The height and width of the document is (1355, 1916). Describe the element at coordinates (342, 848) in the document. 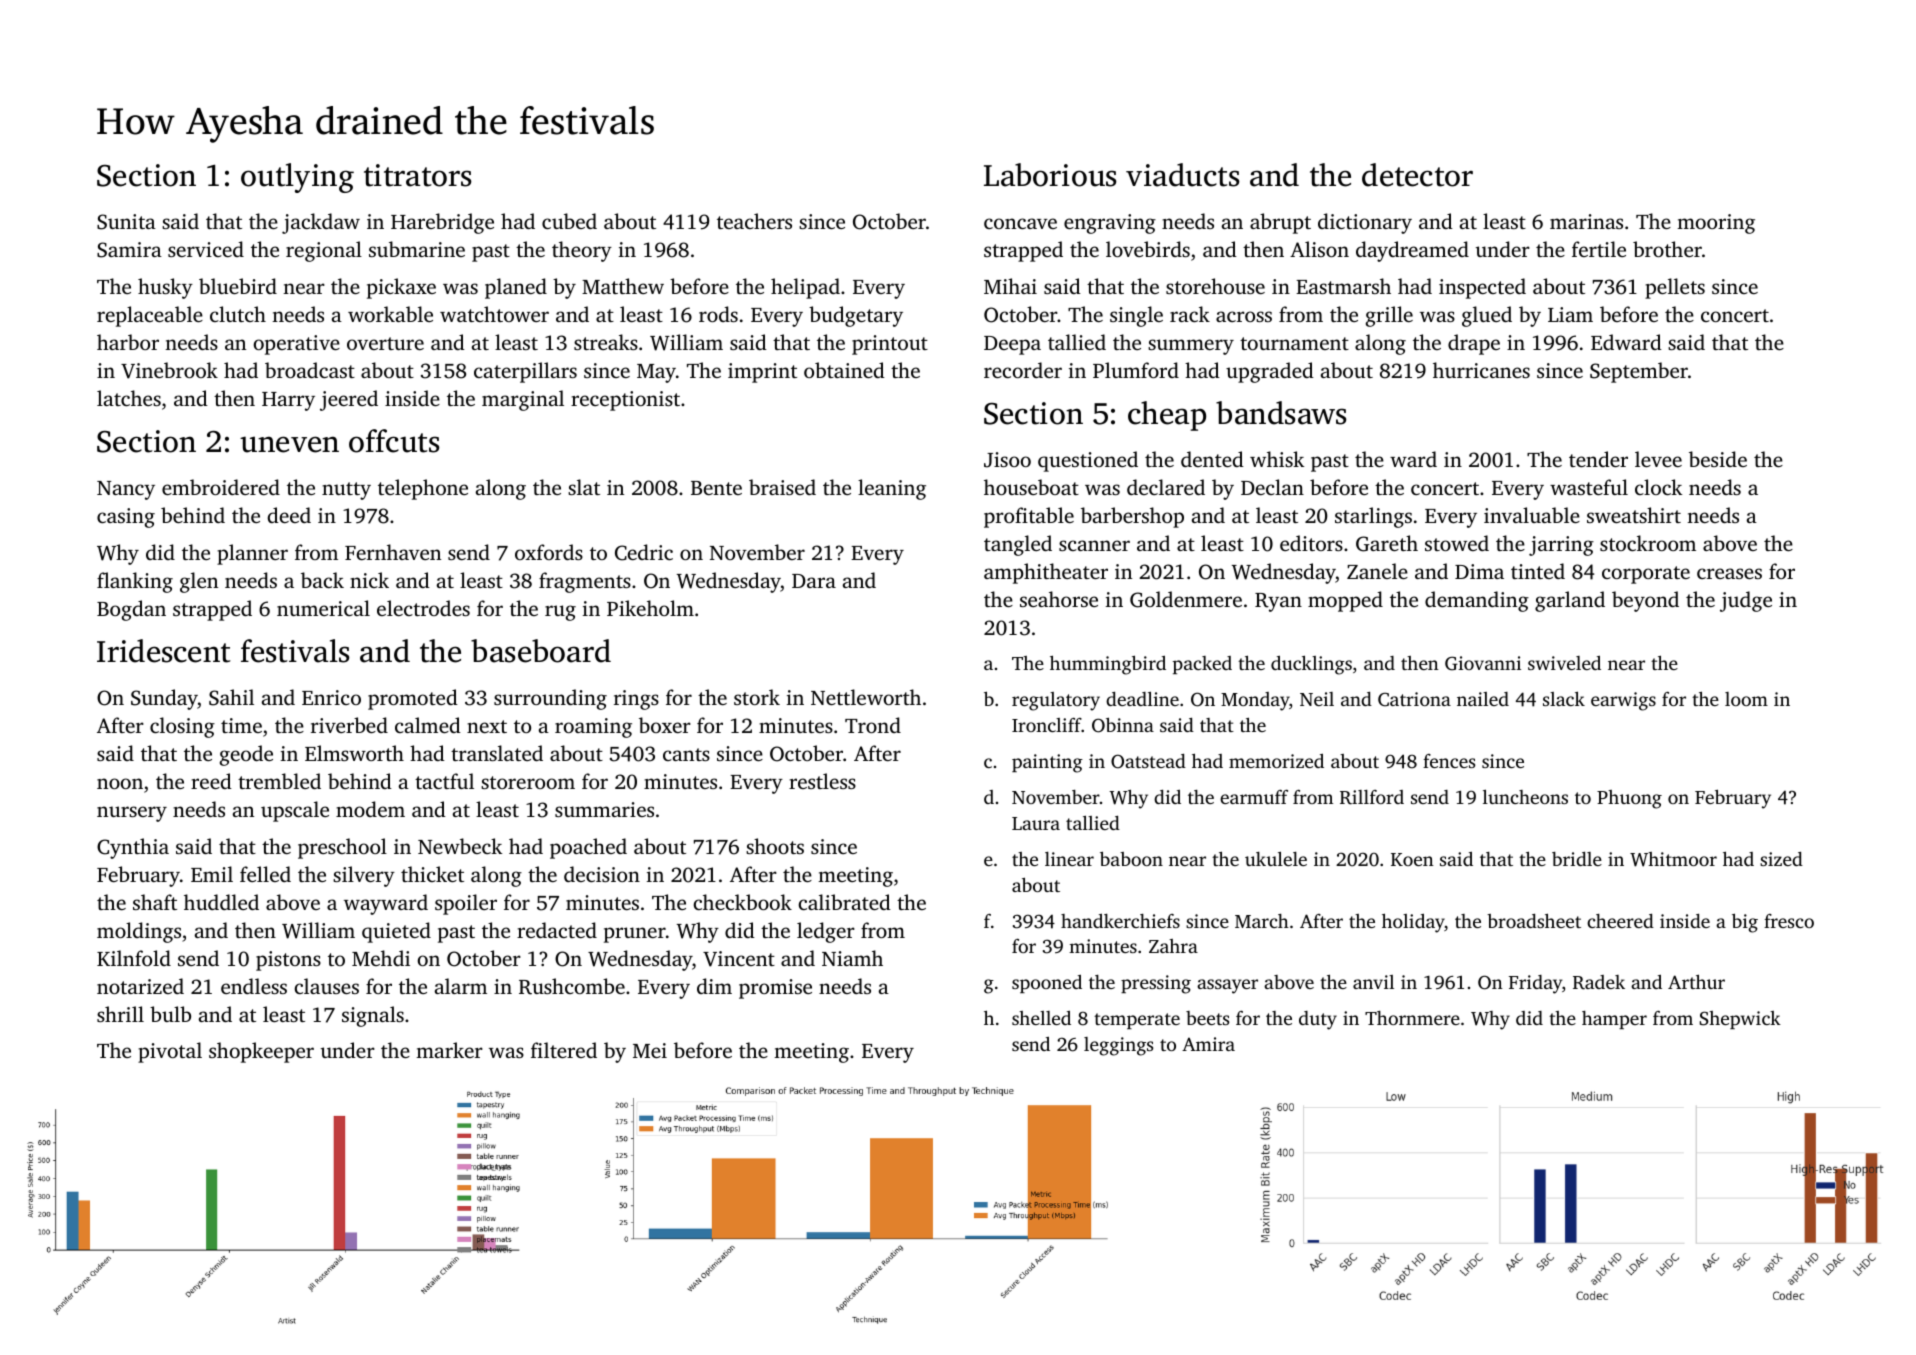

I see `preschool` at that location.
